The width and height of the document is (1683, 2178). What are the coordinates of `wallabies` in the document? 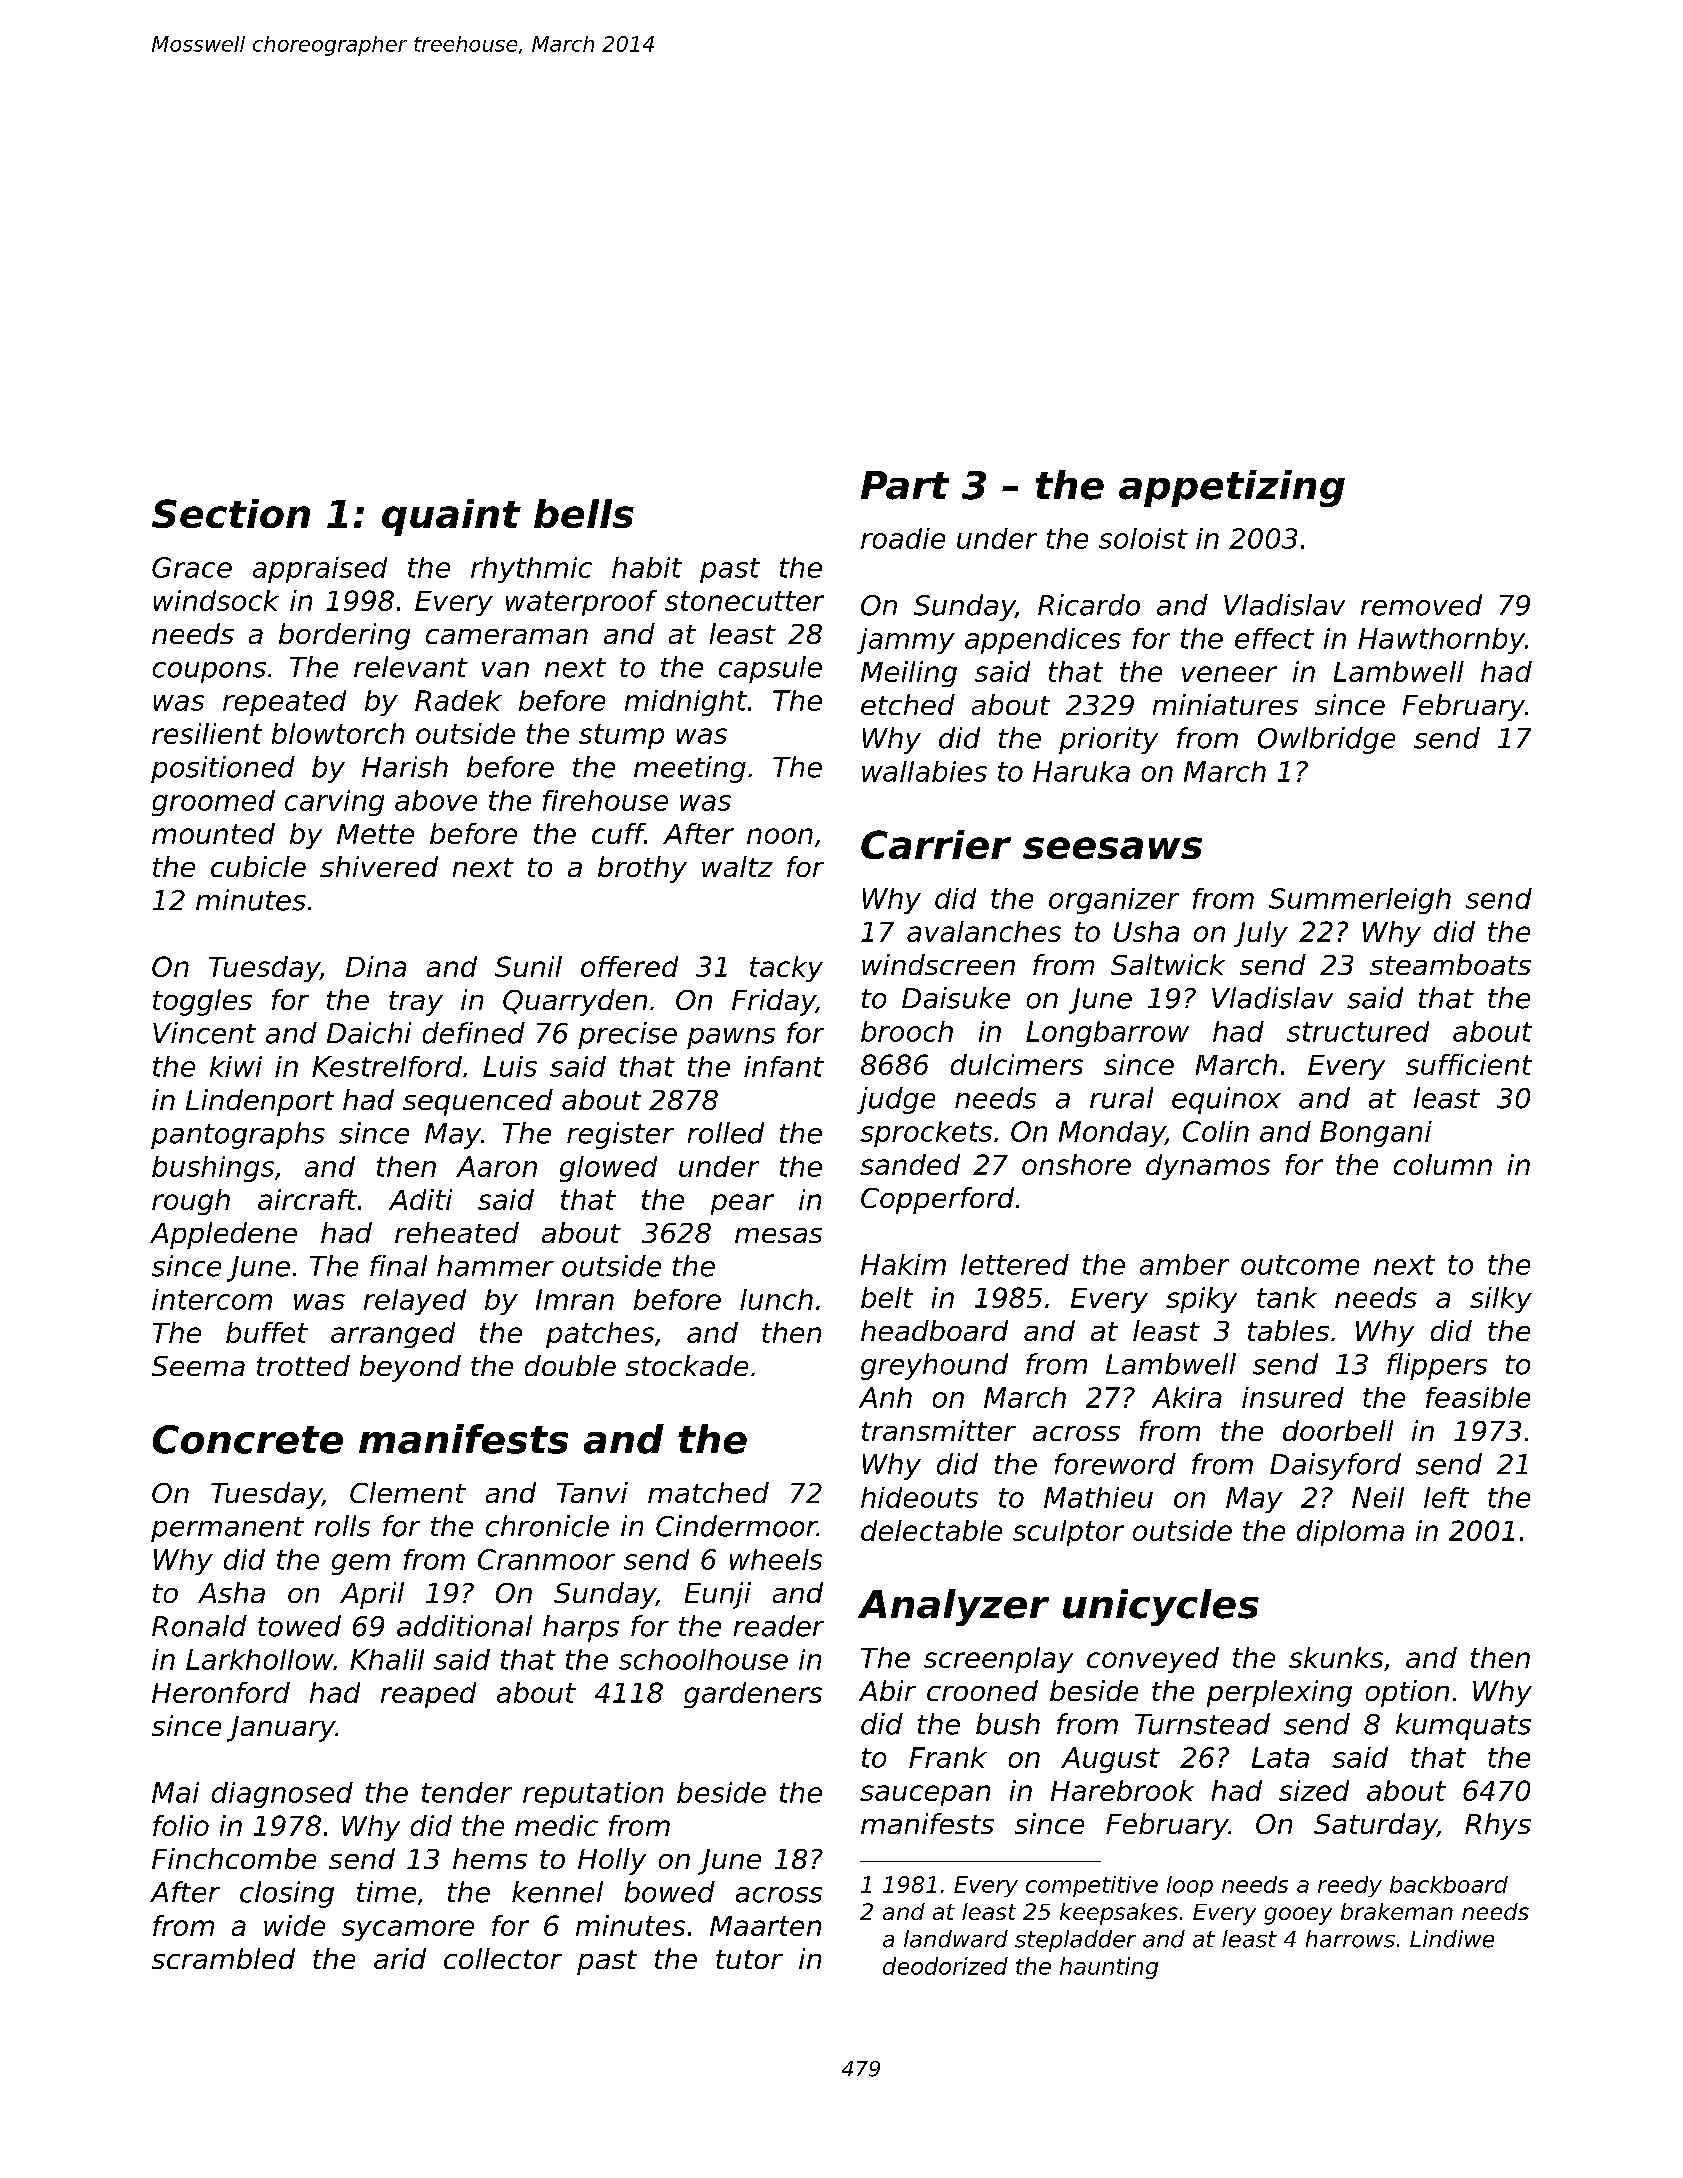 It's located at (924, 771).
